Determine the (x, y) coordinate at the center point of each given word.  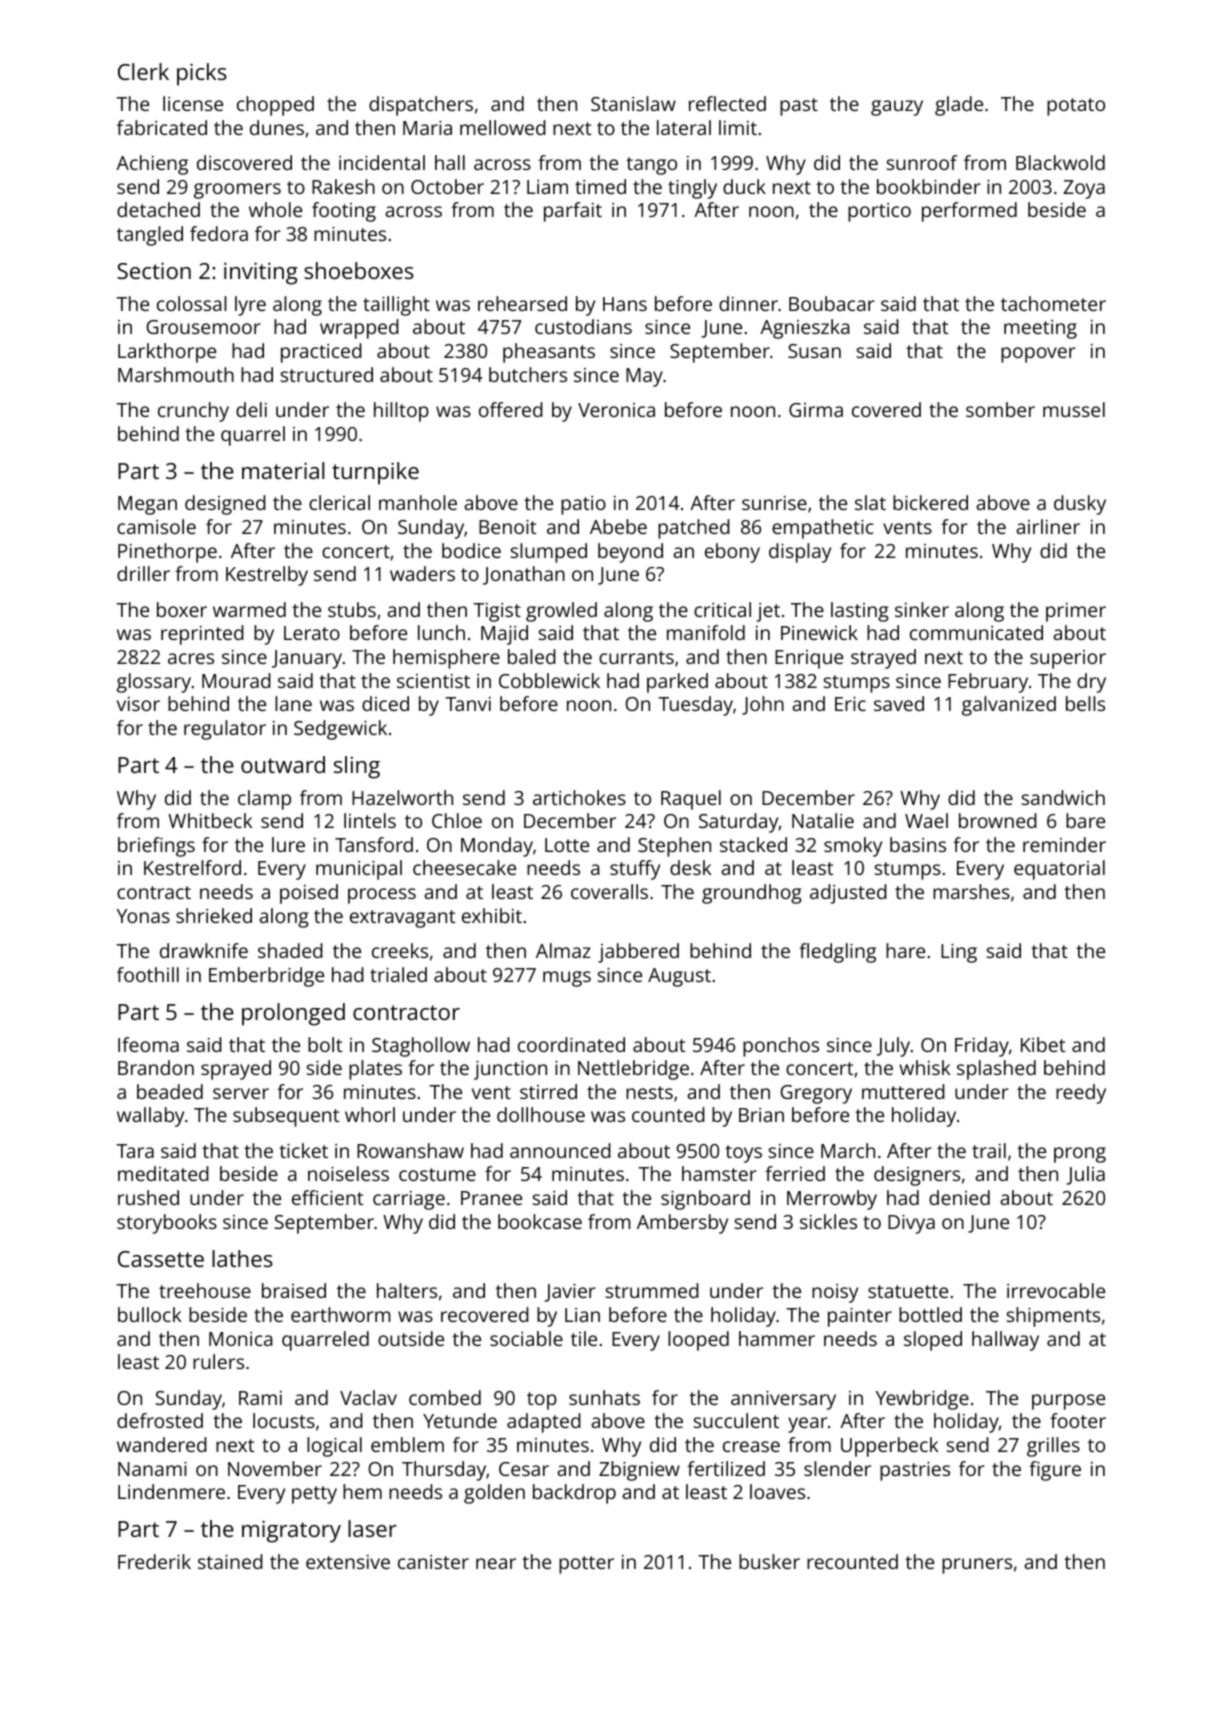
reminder (1064, 844)
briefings (156, 847)
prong (1080, 1155)
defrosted (160, 1420)
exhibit (492, 915)
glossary (154, 683)
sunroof (922, 162)
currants (636, 657)
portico (879, 212)
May (644, 377)
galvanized (1009, 706)
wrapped (359, 329)
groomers (237, 191)
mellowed (503, 127)
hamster (719, 1173)
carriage (409, 1200)
